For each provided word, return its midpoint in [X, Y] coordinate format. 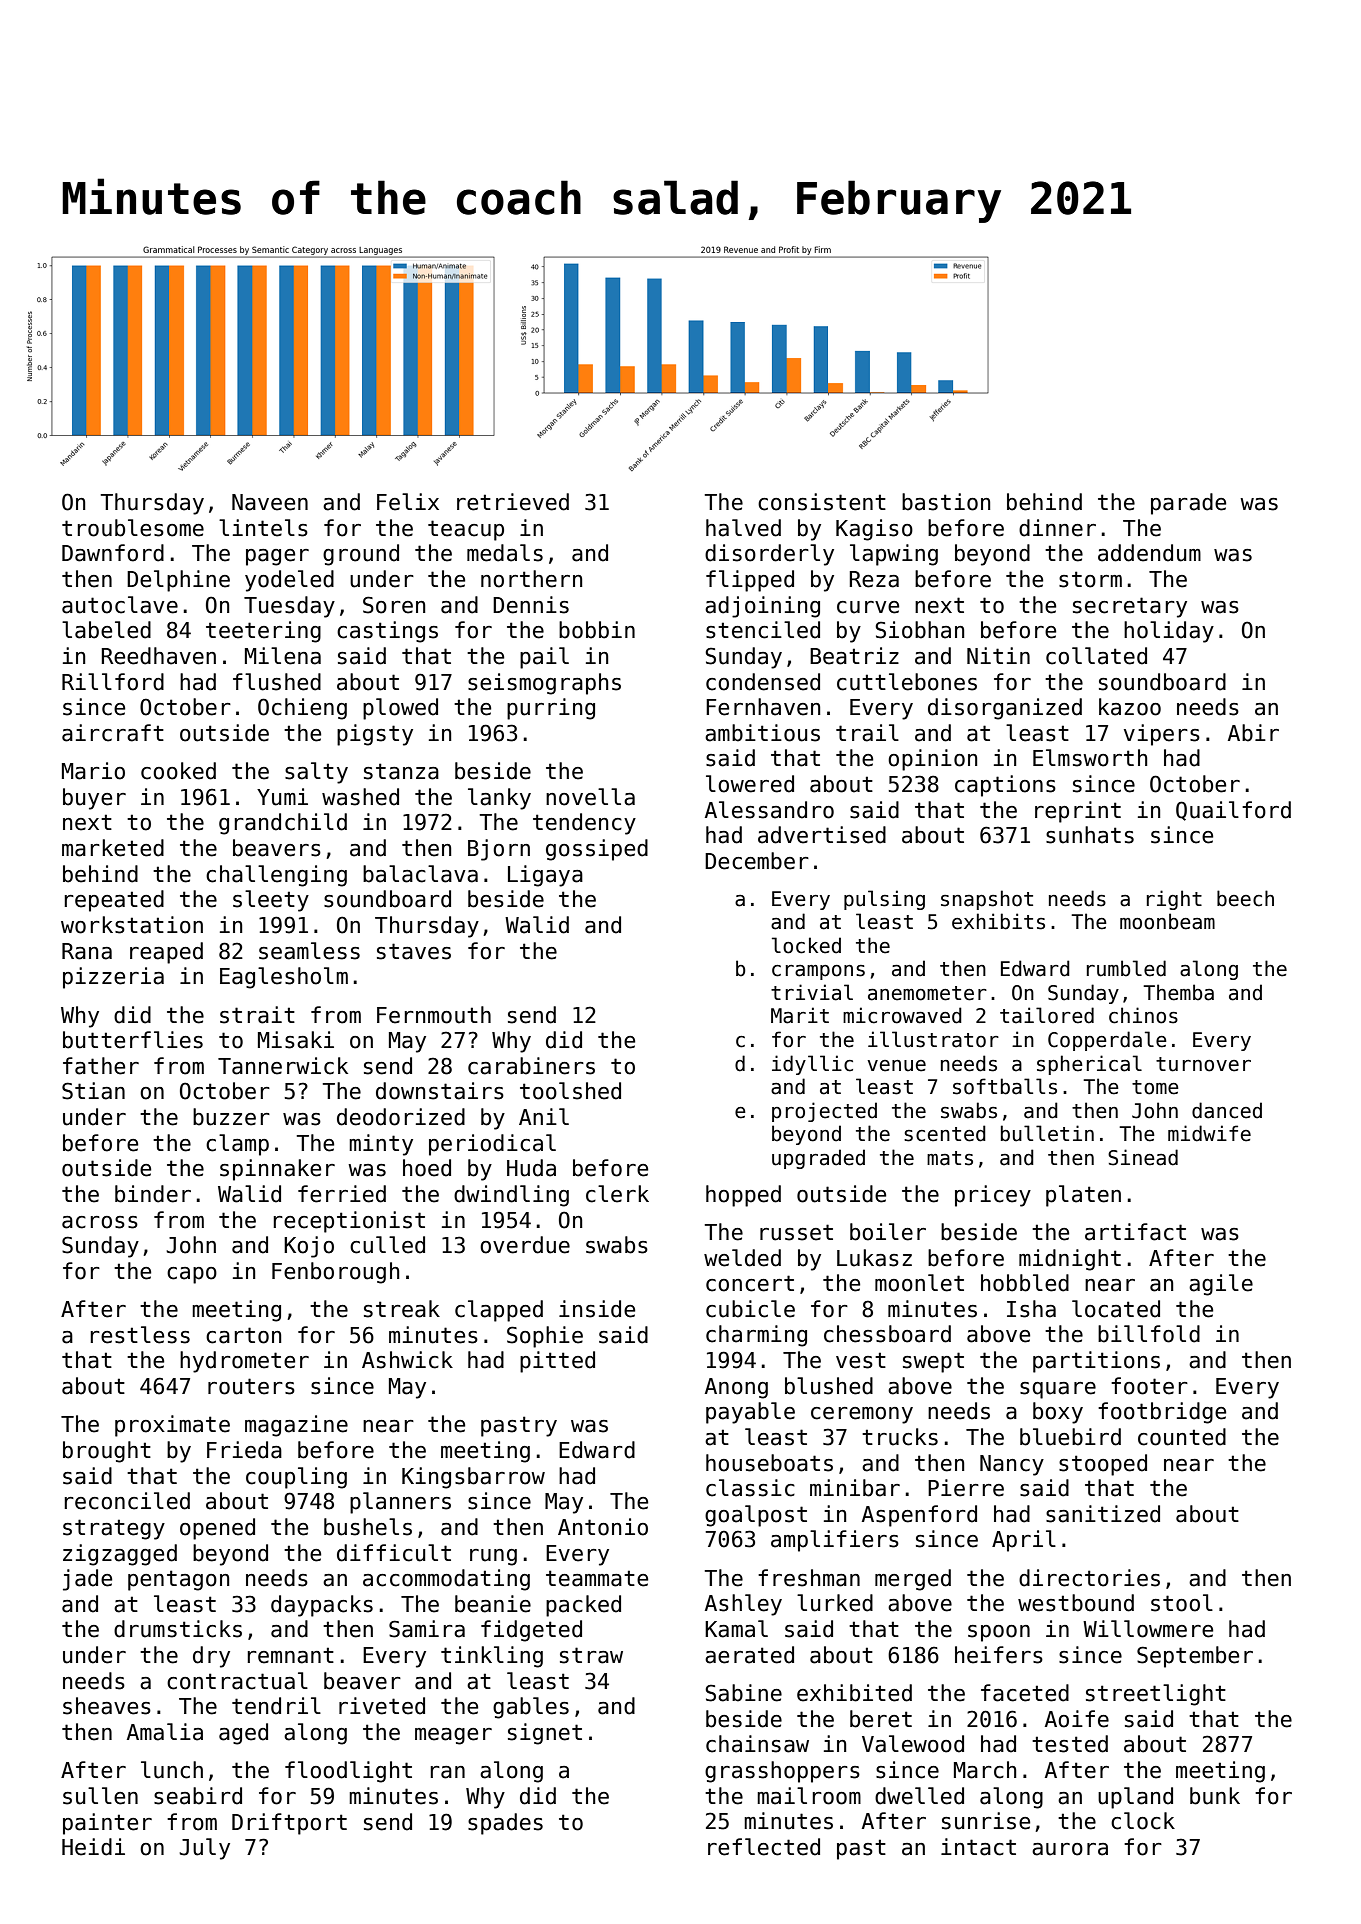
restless [140, 1335]
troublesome [133, 528]
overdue [525, 1245]
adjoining [762, 607]
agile [1221, 1285]
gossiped [597, 850]
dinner [1057, 528]
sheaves [107, 1706]
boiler [888, 1232]
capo [192, 1275]
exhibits [998, 921]
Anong [736, 1388]
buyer [94, 799]
